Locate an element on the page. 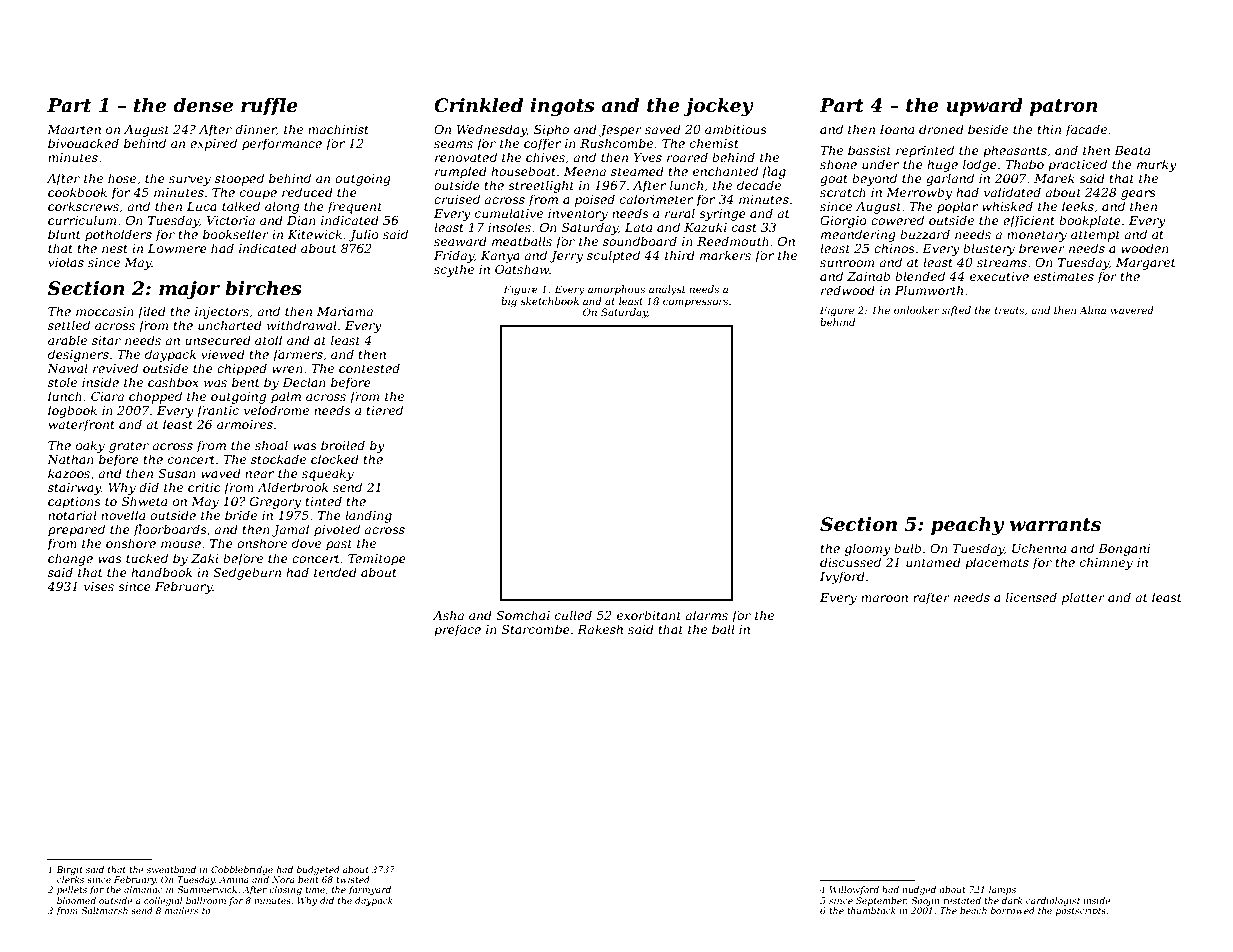 Image resolution: width=1233 pixels, height=952 pixels. Alina is located at coordinates (1092, 310).
